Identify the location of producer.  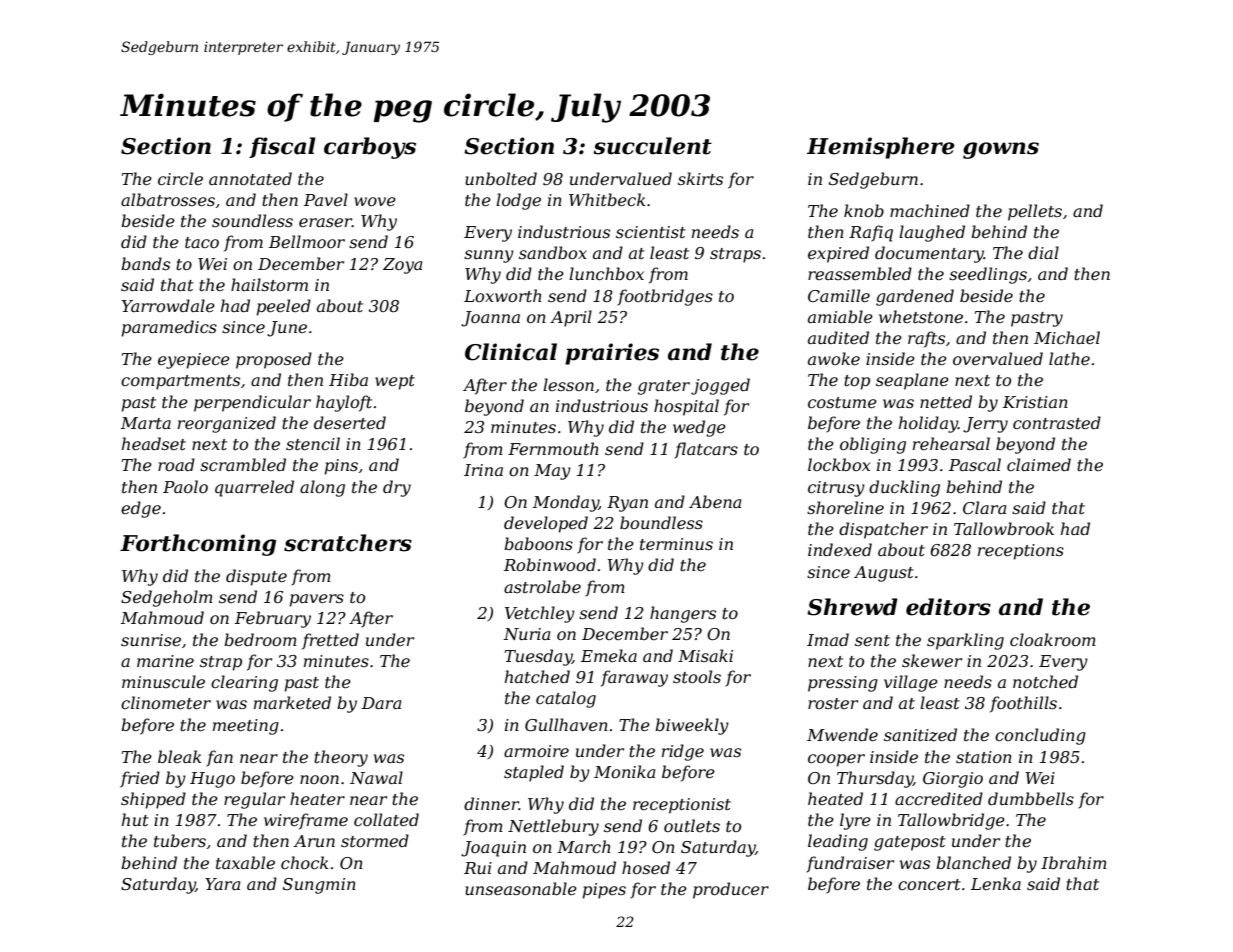
(731, 890).
